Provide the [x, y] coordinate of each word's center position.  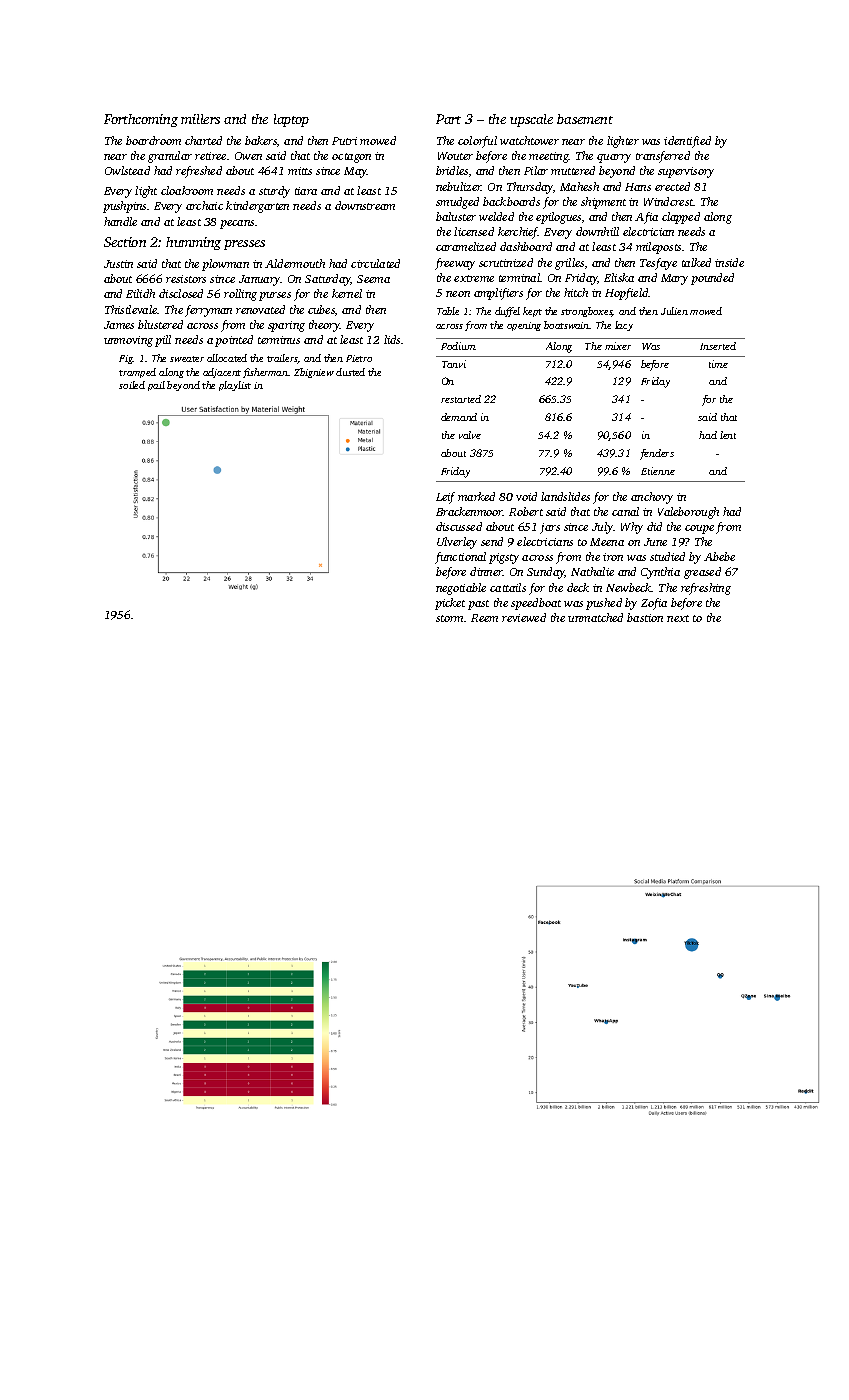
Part [448, 119]
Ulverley [457, 543]
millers [200, 119]
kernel [347, 293]
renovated [260, 309]
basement [585, 119]
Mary [674, 279]
